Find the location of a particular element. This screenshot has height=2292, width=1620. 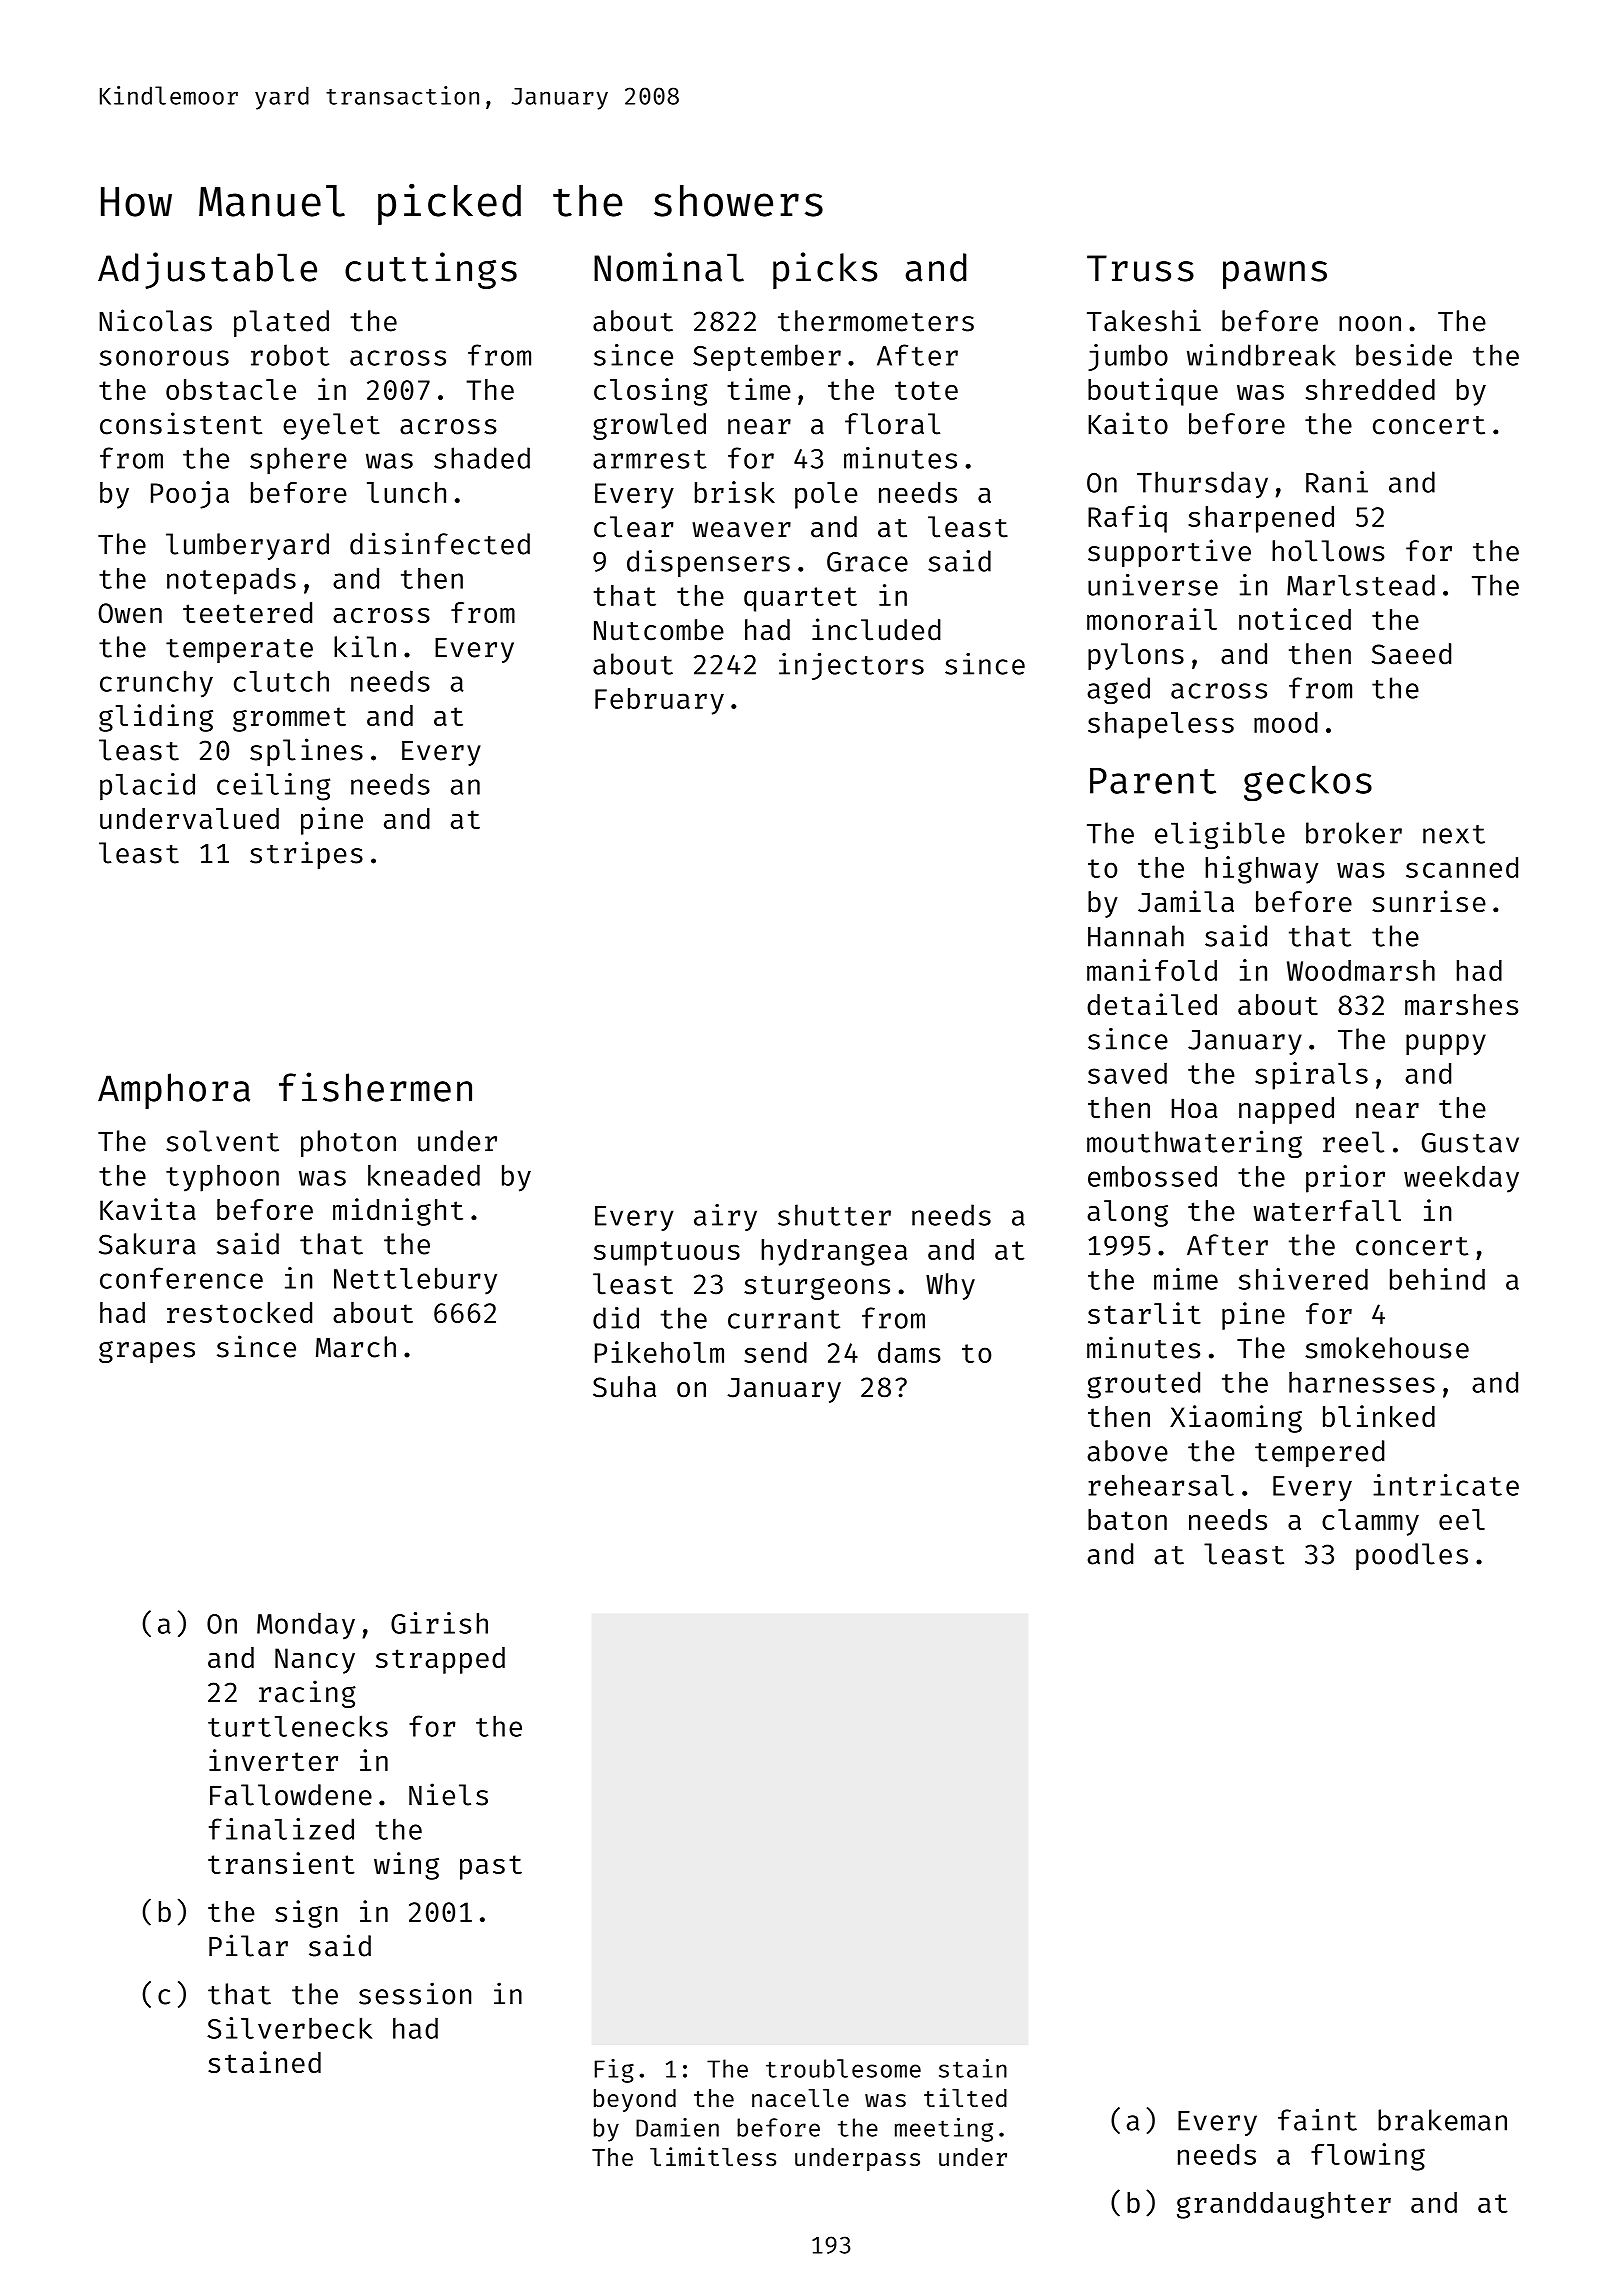

Adjustable is located at coordinates (207, 270).
